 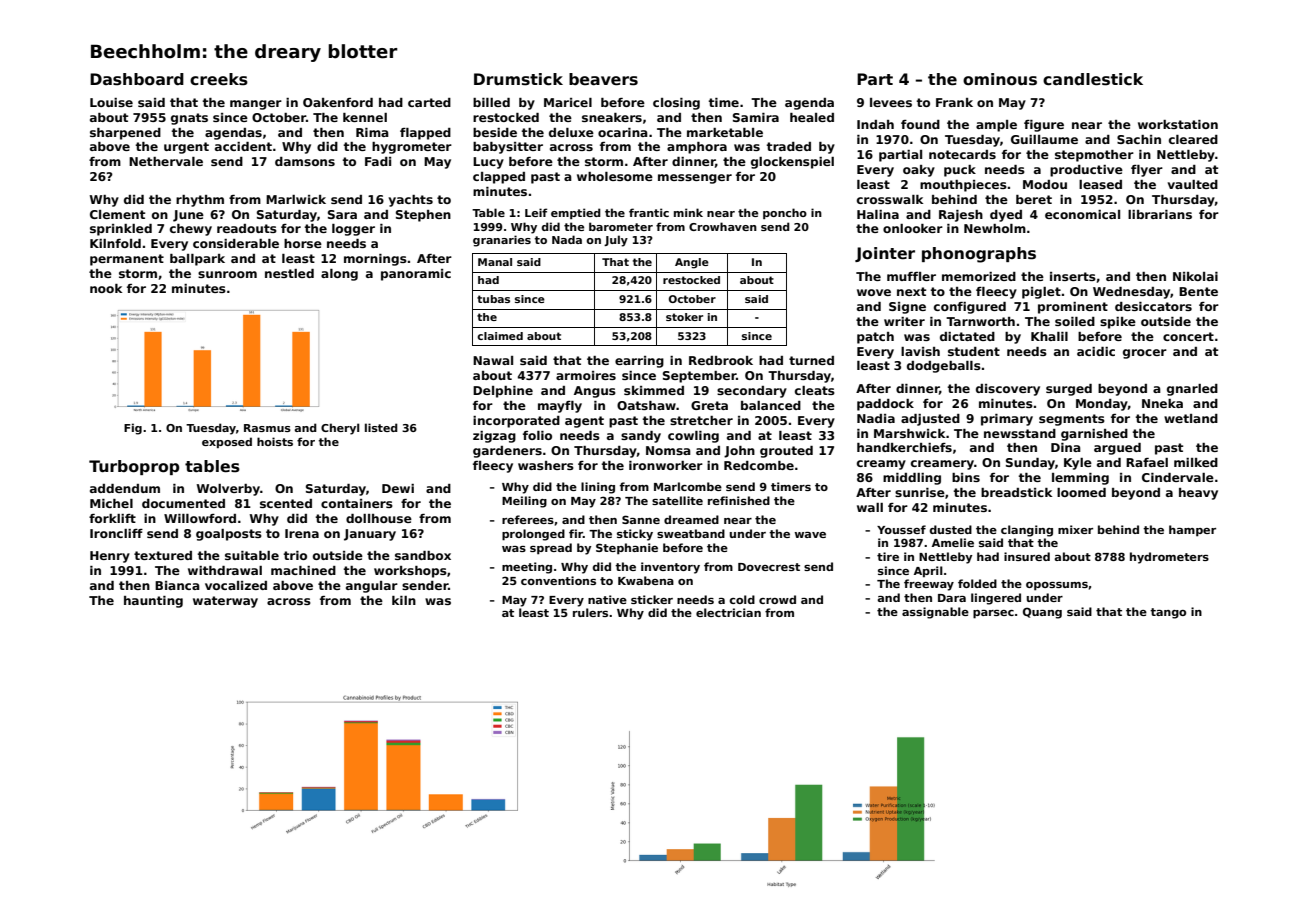 I want to click on yachts, so click(x=410, y=201).
